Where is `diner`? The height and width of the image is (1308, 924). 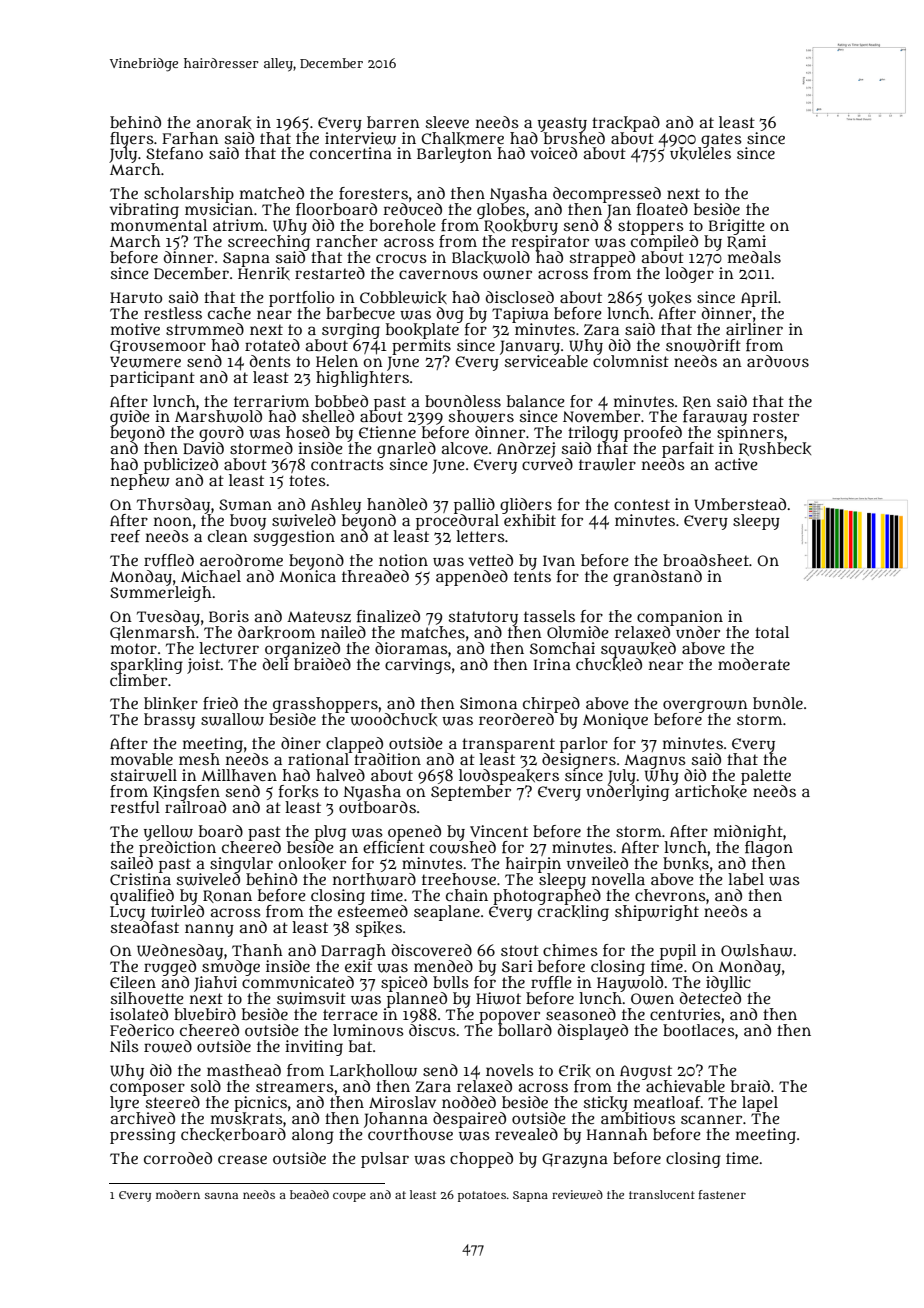 diner is located at coordinates (301, 743).
